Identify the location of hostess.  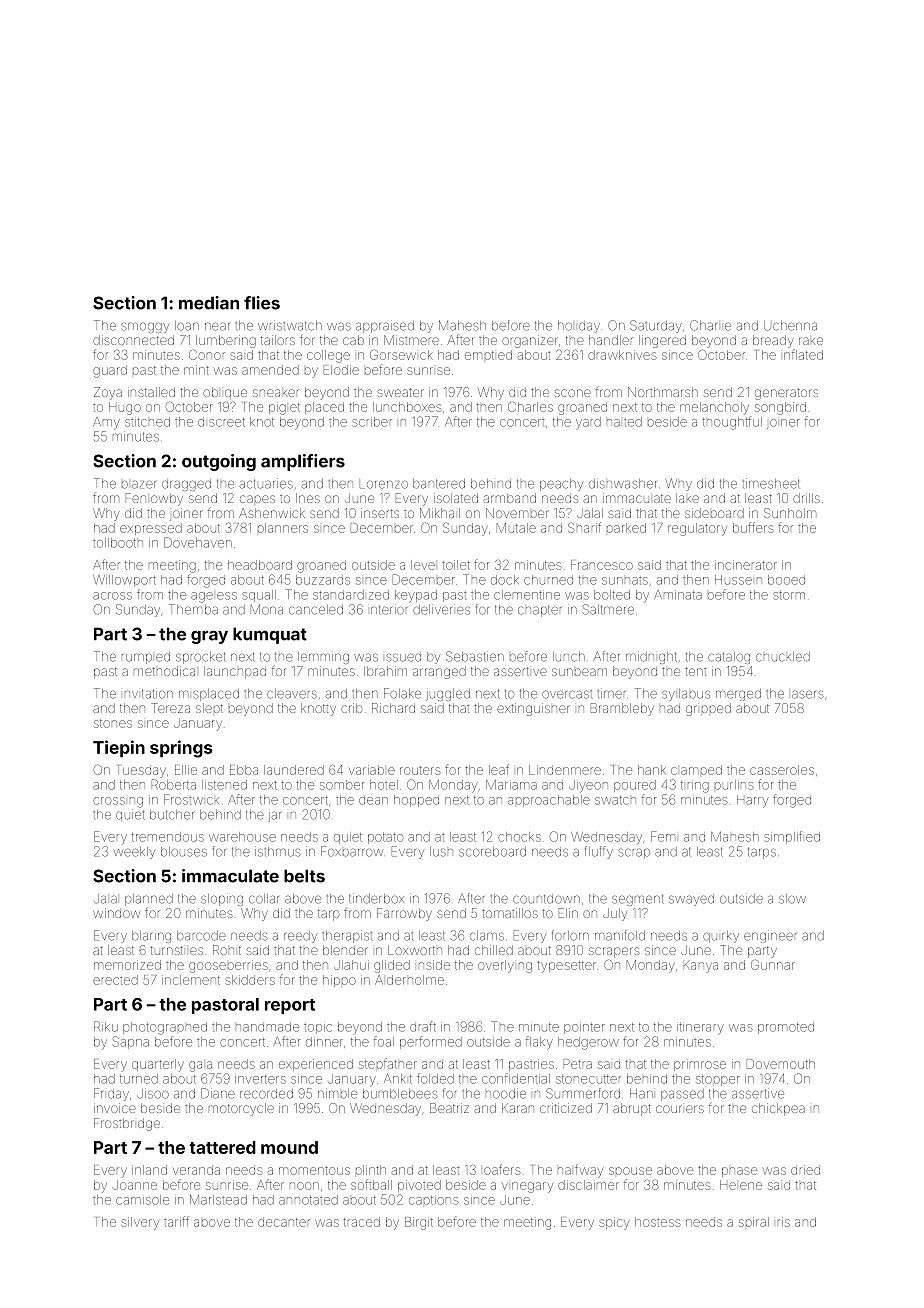
(657, 1222).
